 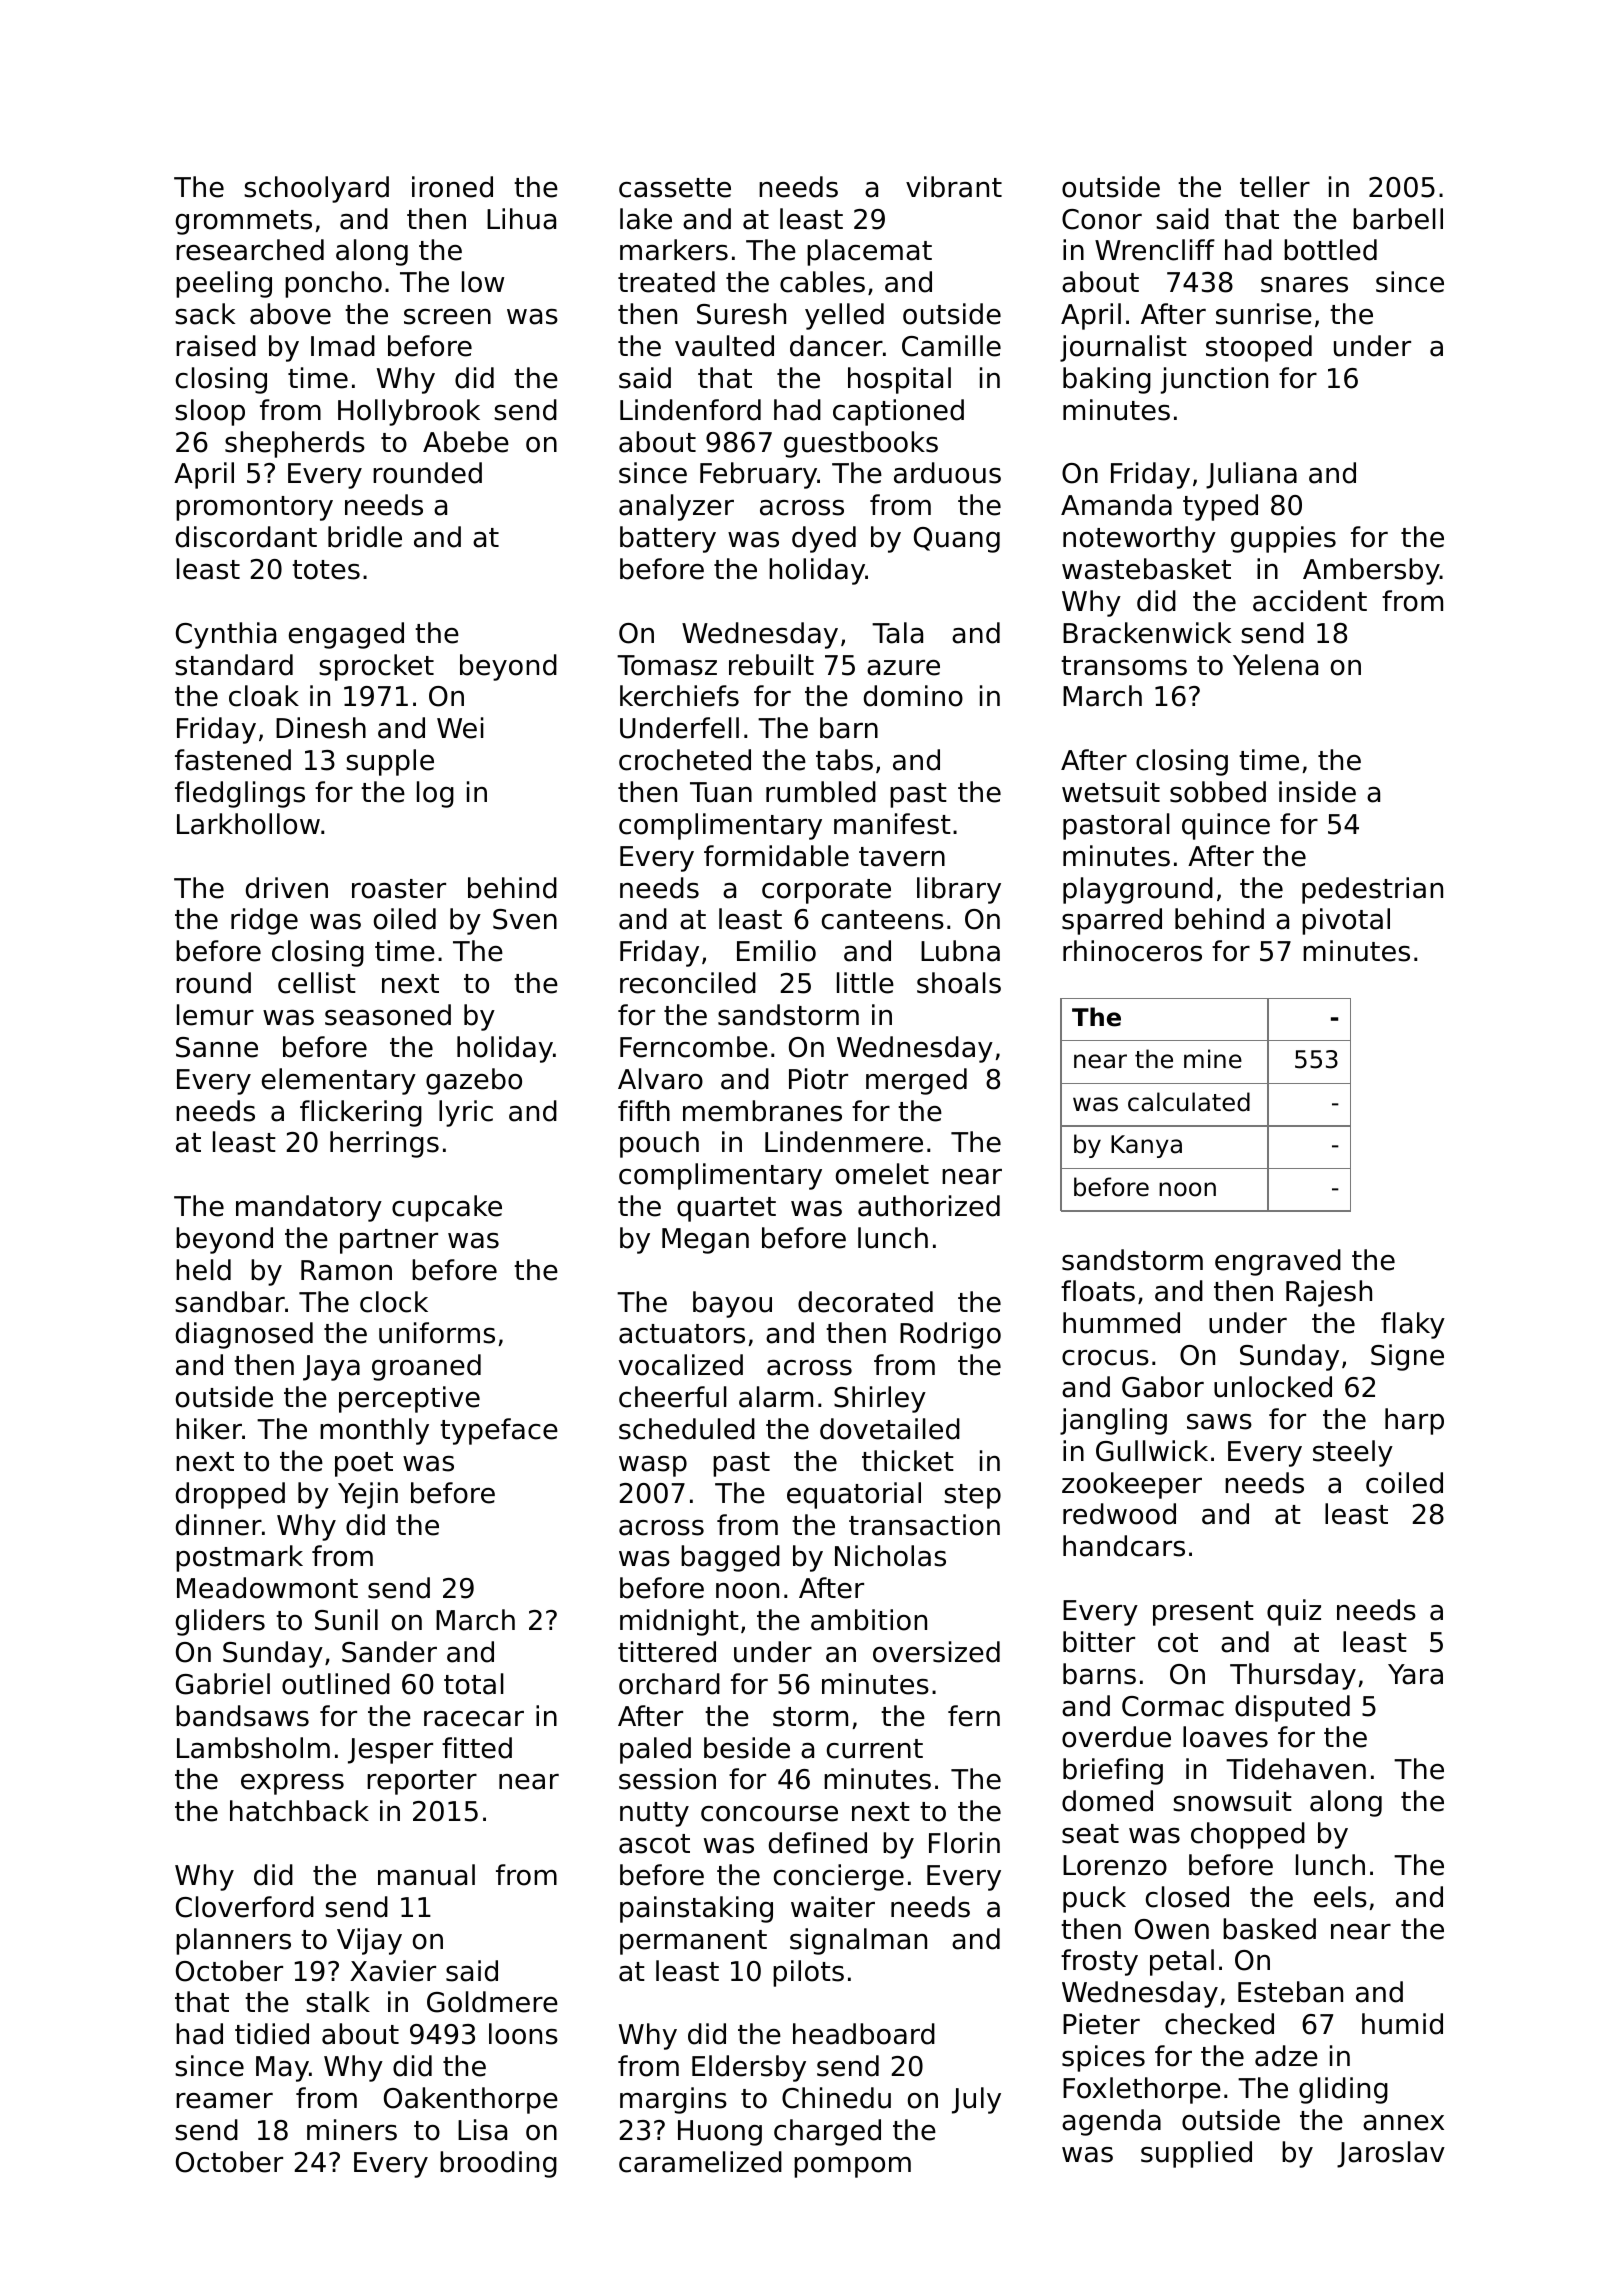 I want to click on lyric, so click(x=466, y=1113).
